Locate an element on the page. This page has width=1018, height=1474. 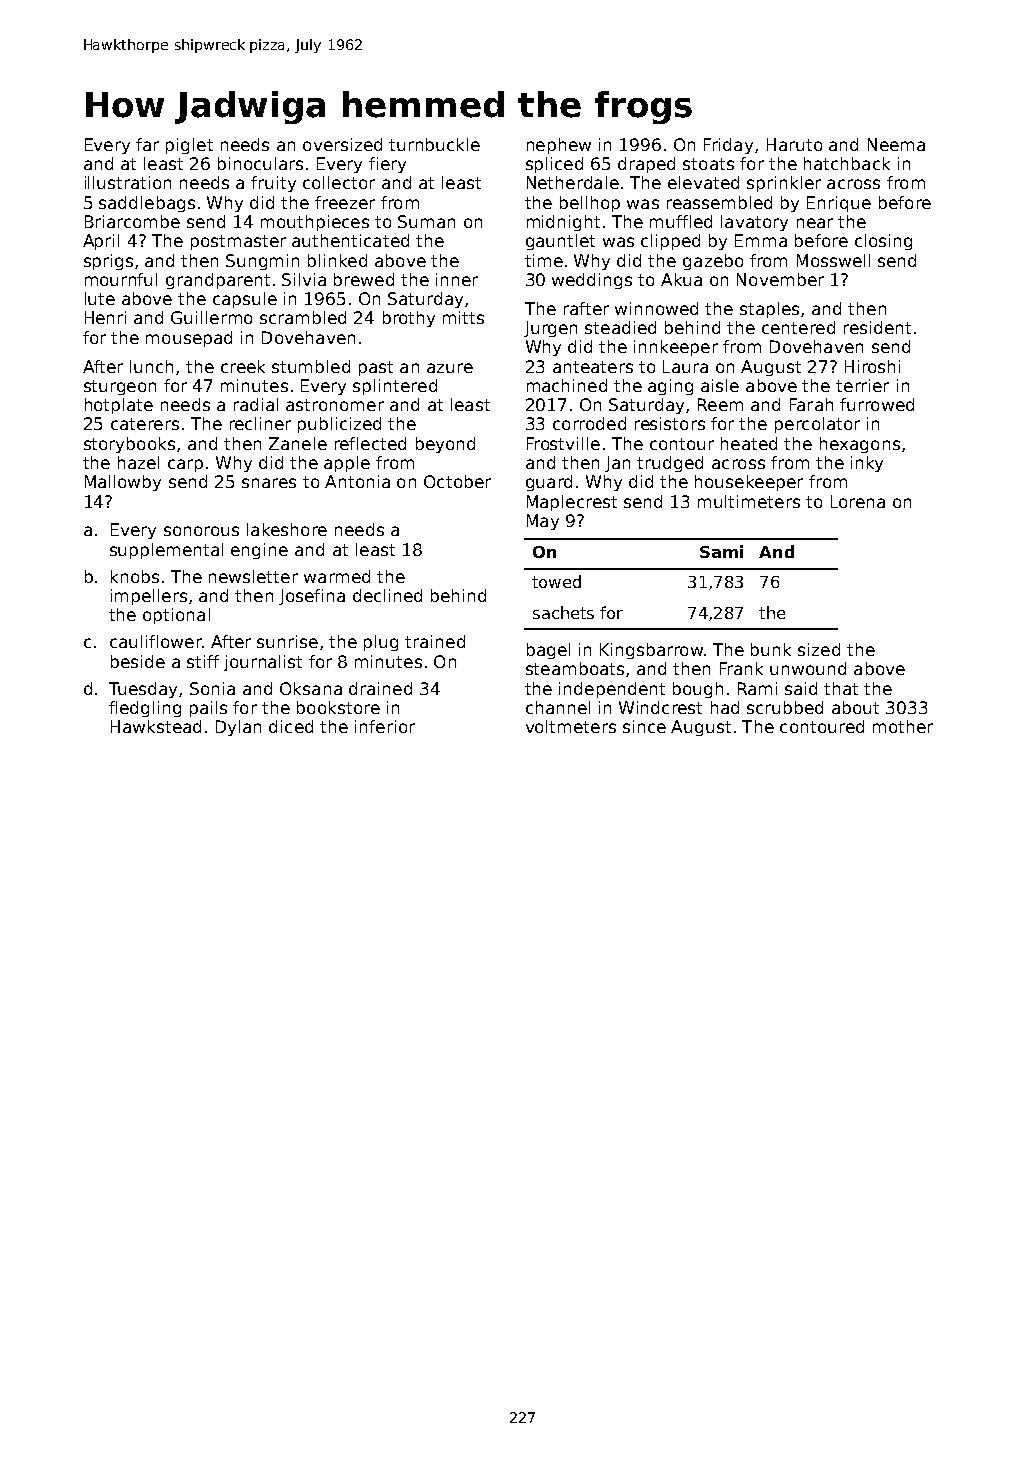
Suman is located at coordinates (426, 221).
